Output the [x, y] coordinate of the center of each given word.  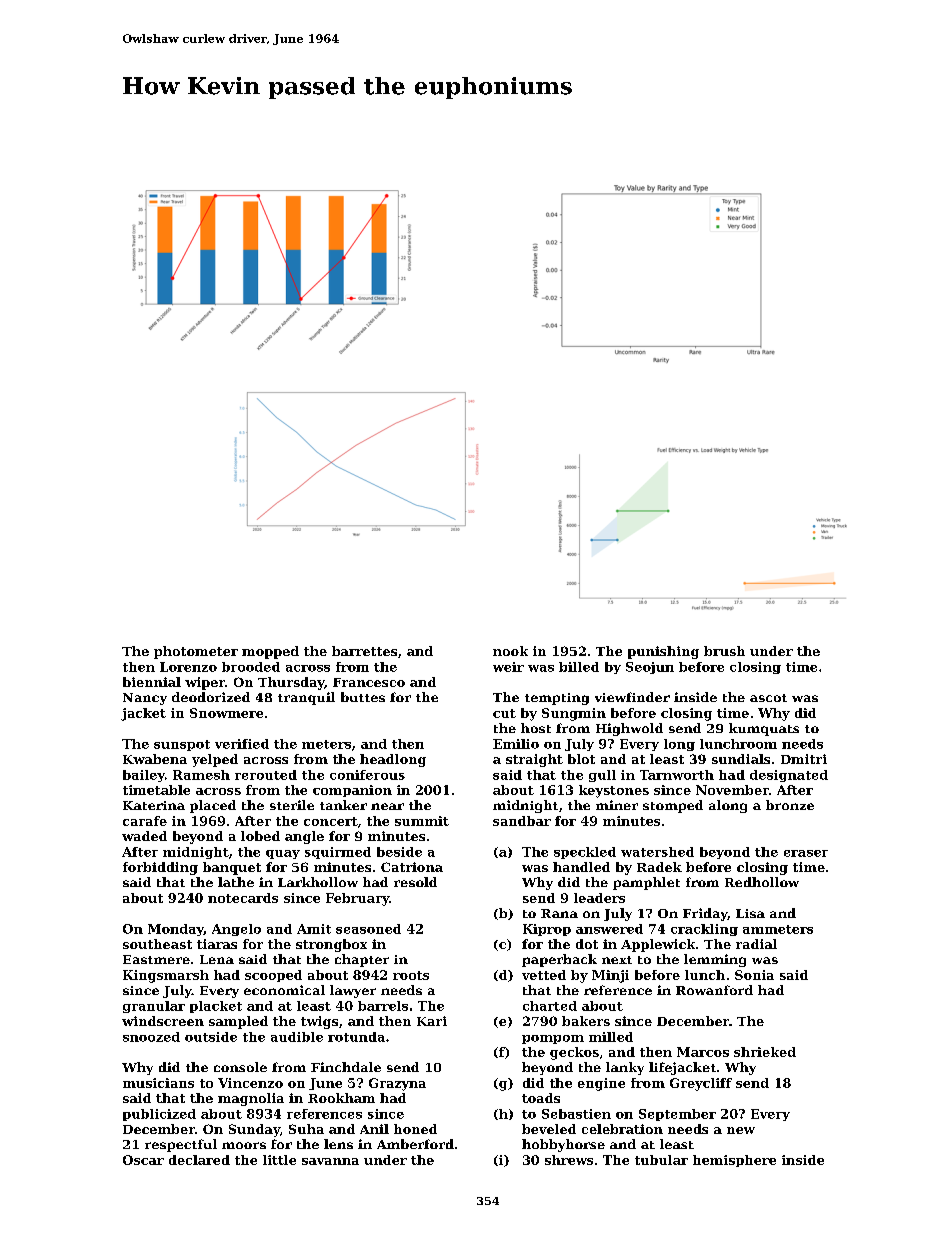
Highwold [629, 729]
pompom [553, 1039]
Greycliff [701, 1084]
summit [422, 821]
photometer [196, 652]
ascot [768, 698]
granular [154, 1007]
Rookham [341, 1098]
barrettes [364, 651]
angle [304, 837]
